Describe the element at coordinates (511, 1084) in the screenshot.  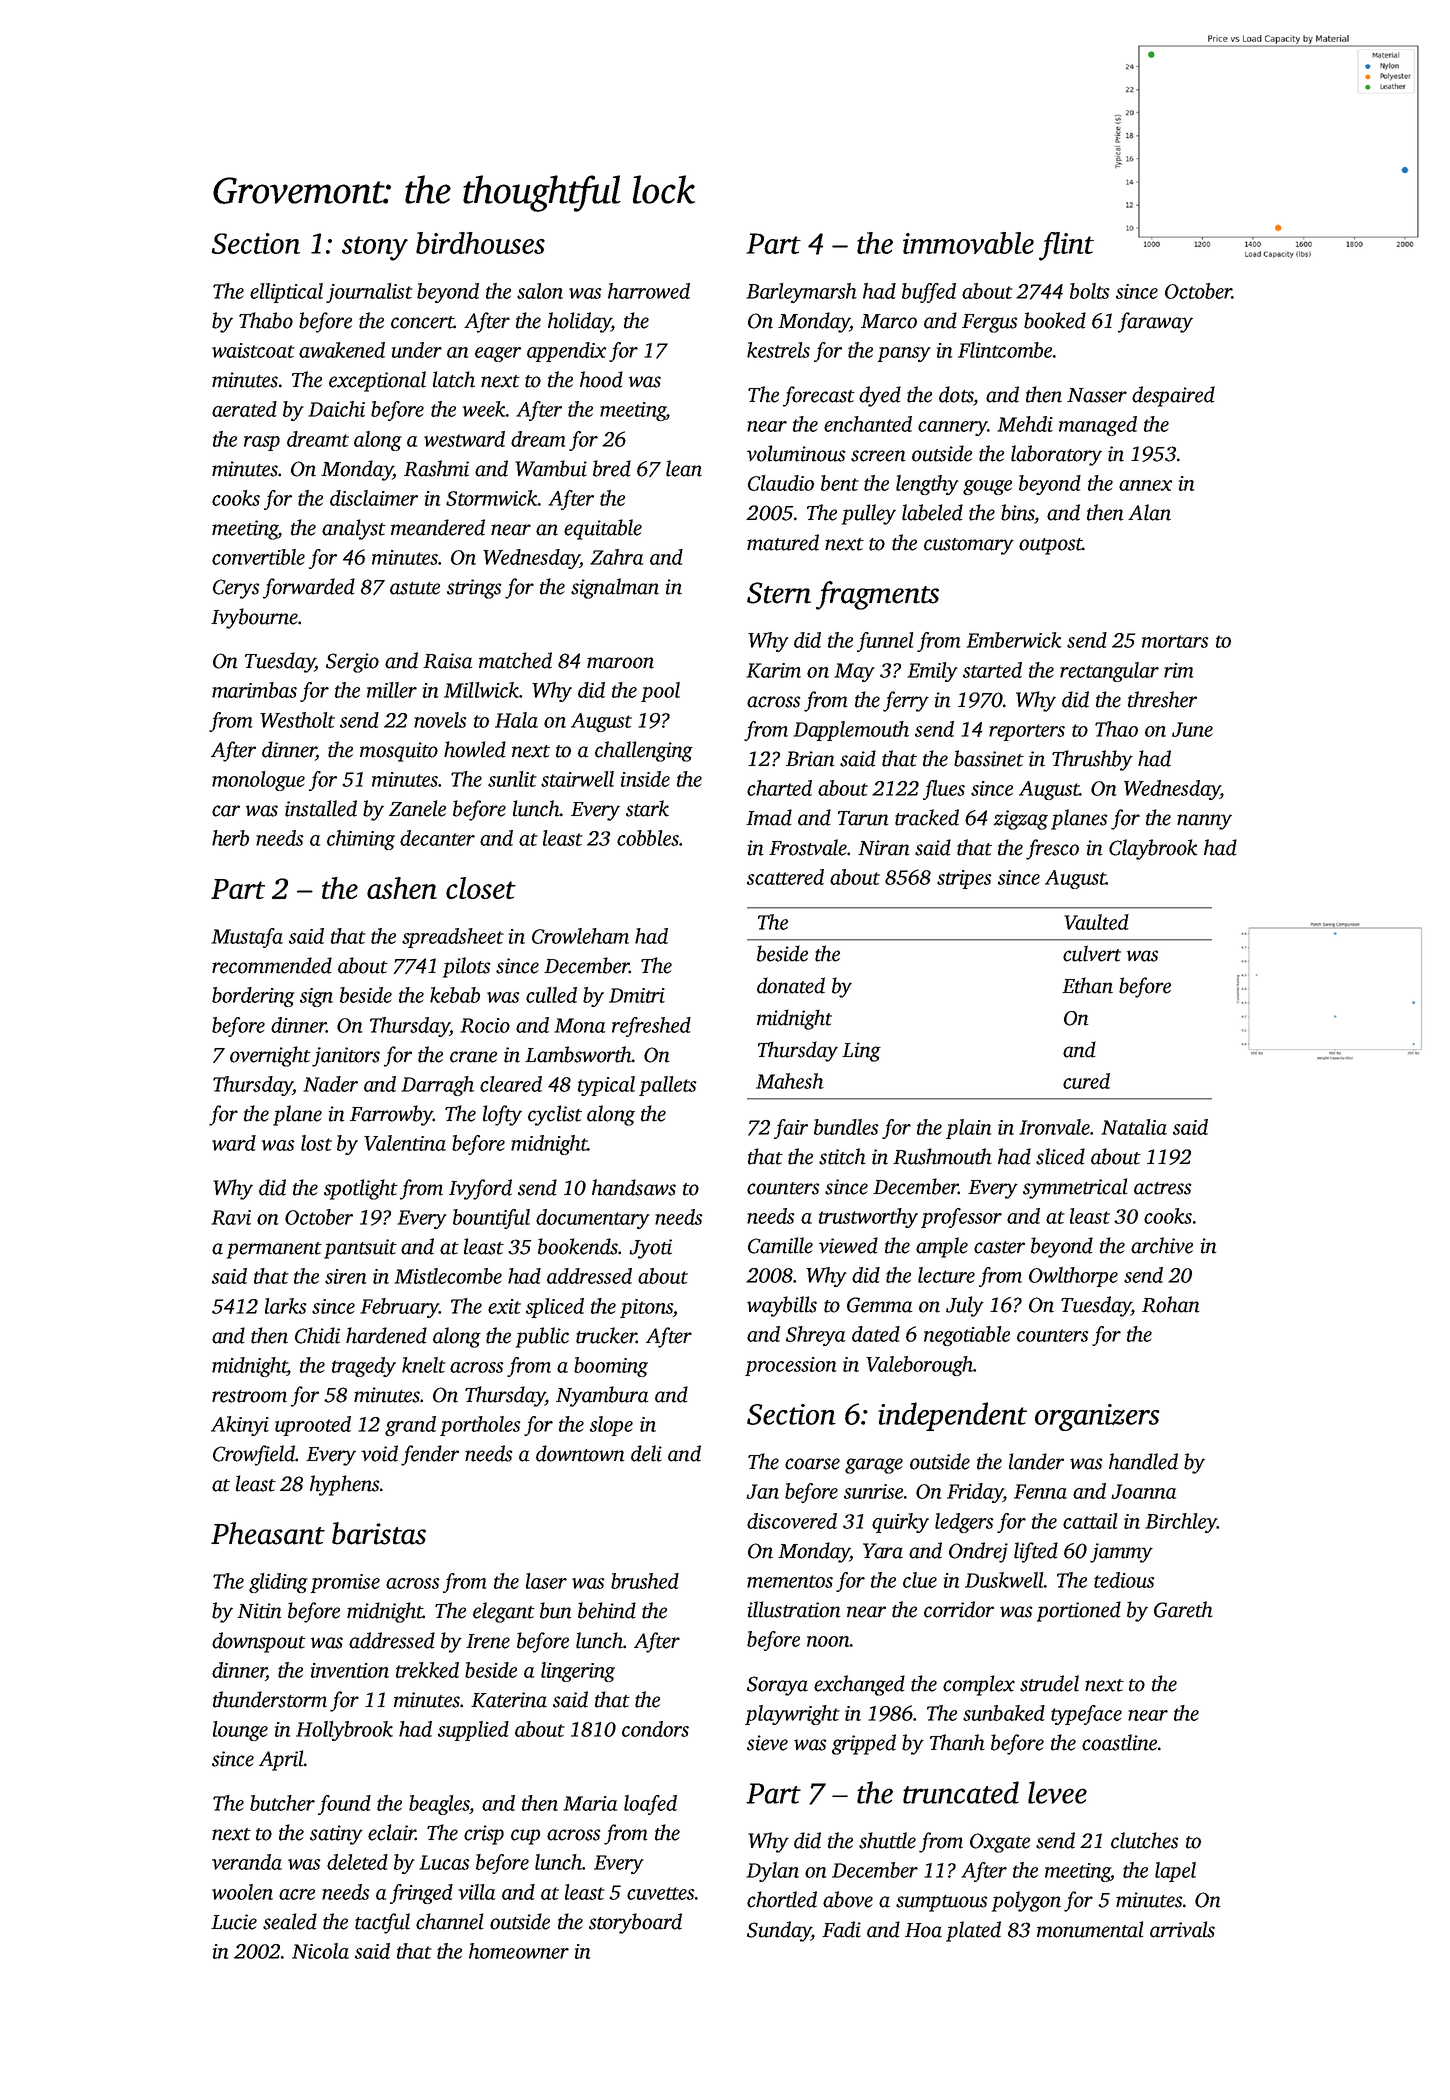
I see `cleared` at that location.
